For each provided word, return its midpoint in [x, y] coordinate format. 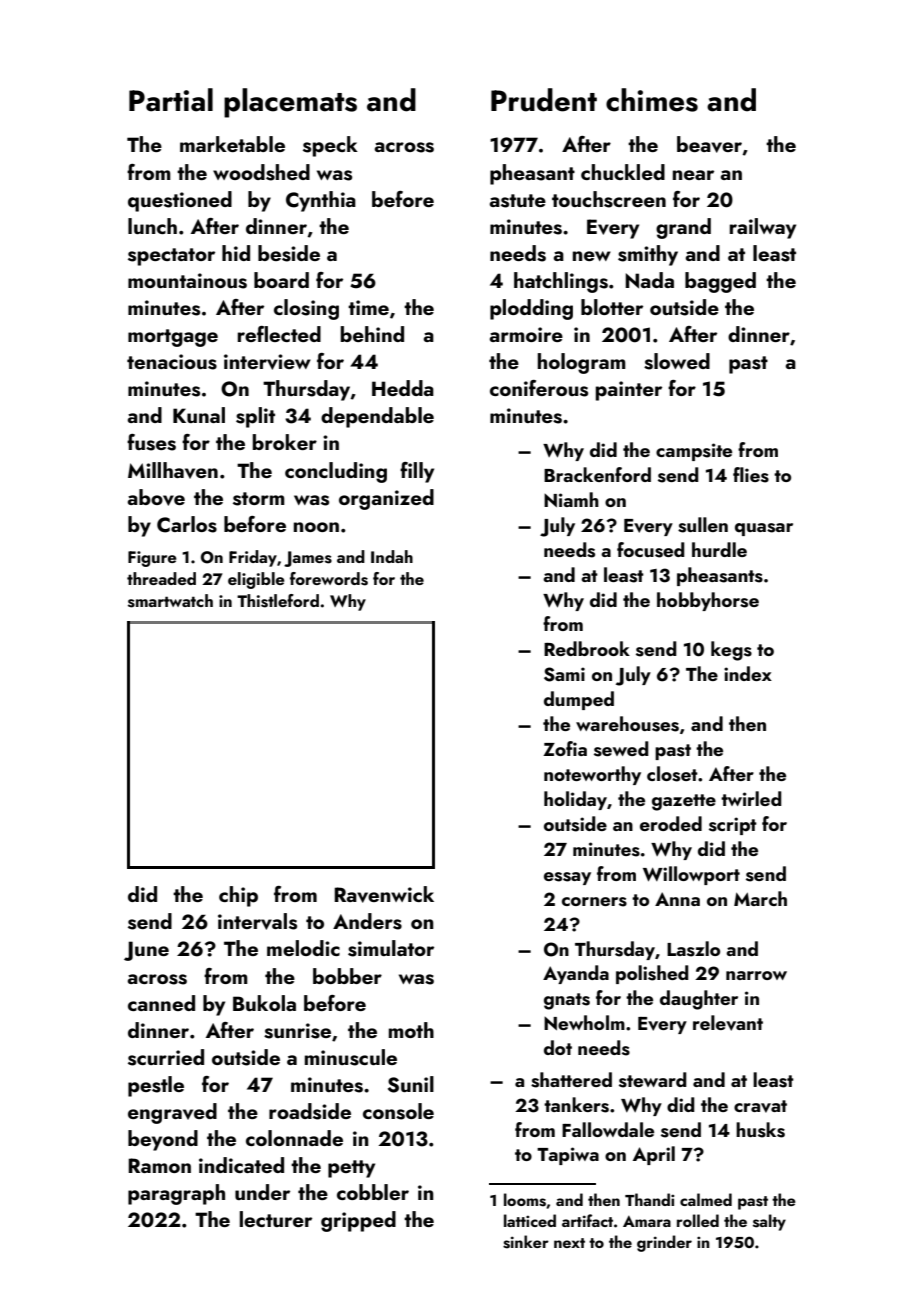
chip [238, 896]
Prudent [544, 100]
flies [751, 475]
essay [567, 878]
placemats [290, 103]
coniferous [539, 388]
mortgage [173, 338]
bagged [720, 282]
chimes [652, 100]
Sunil [411, 1084]
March [760, 898]
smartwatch [170, 601]
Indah [392, 556]
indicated [241, 1165]
